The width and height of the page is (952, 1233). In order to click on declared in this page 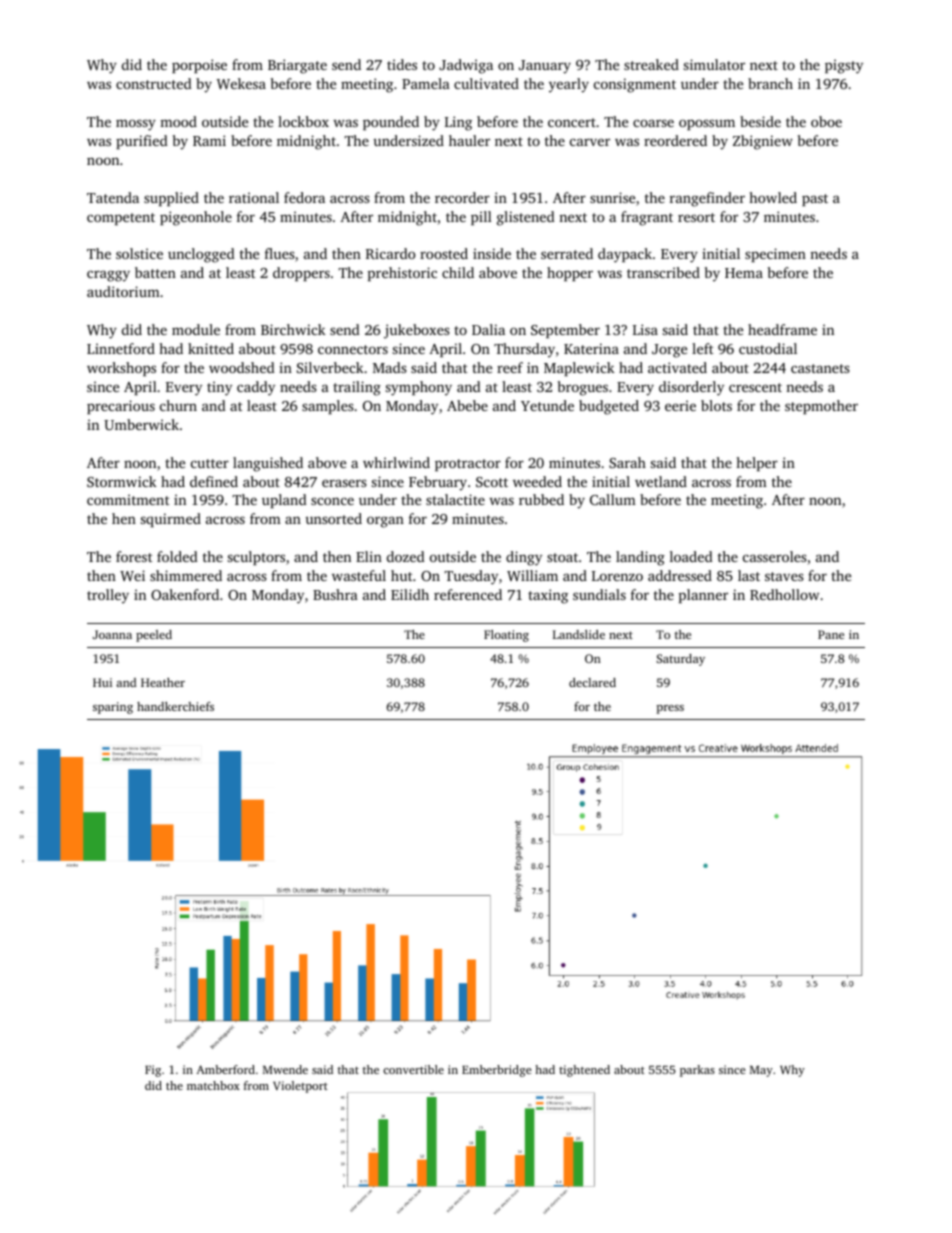, I will do `click(592, 682)`.
